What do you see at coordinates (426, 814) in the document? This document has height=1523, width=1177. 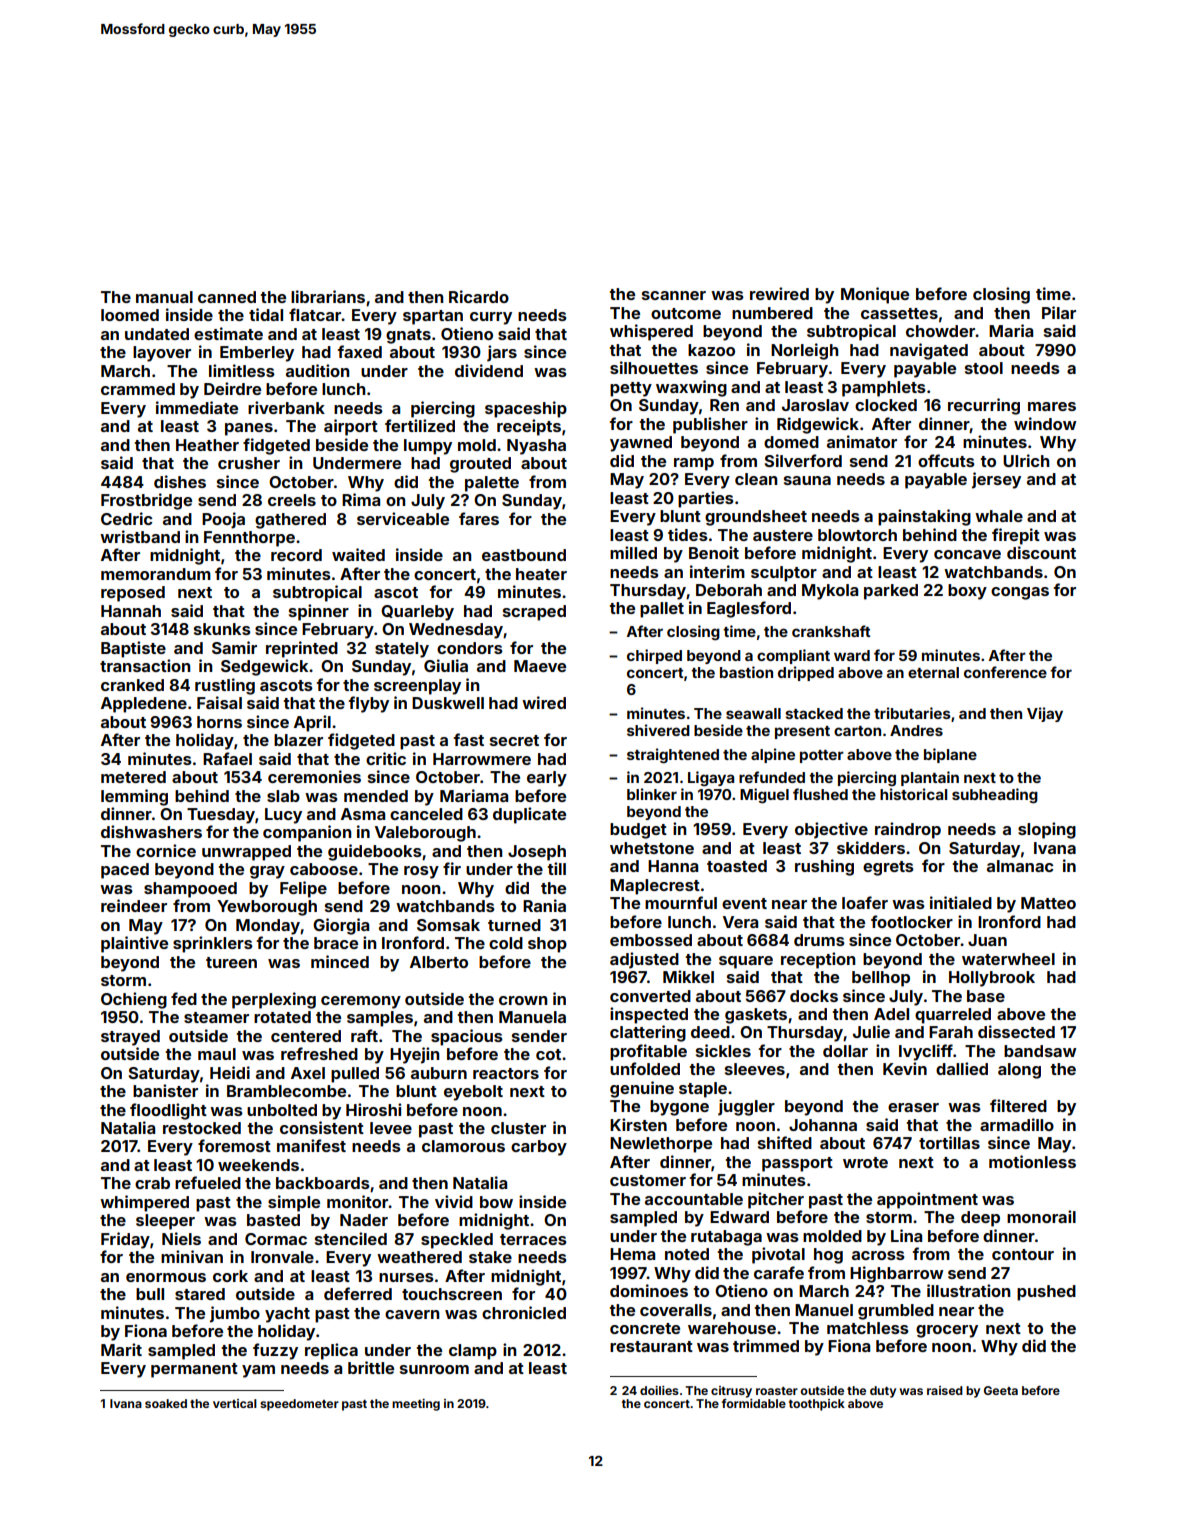 I see `canceled` at bounding box center [426, 814].
